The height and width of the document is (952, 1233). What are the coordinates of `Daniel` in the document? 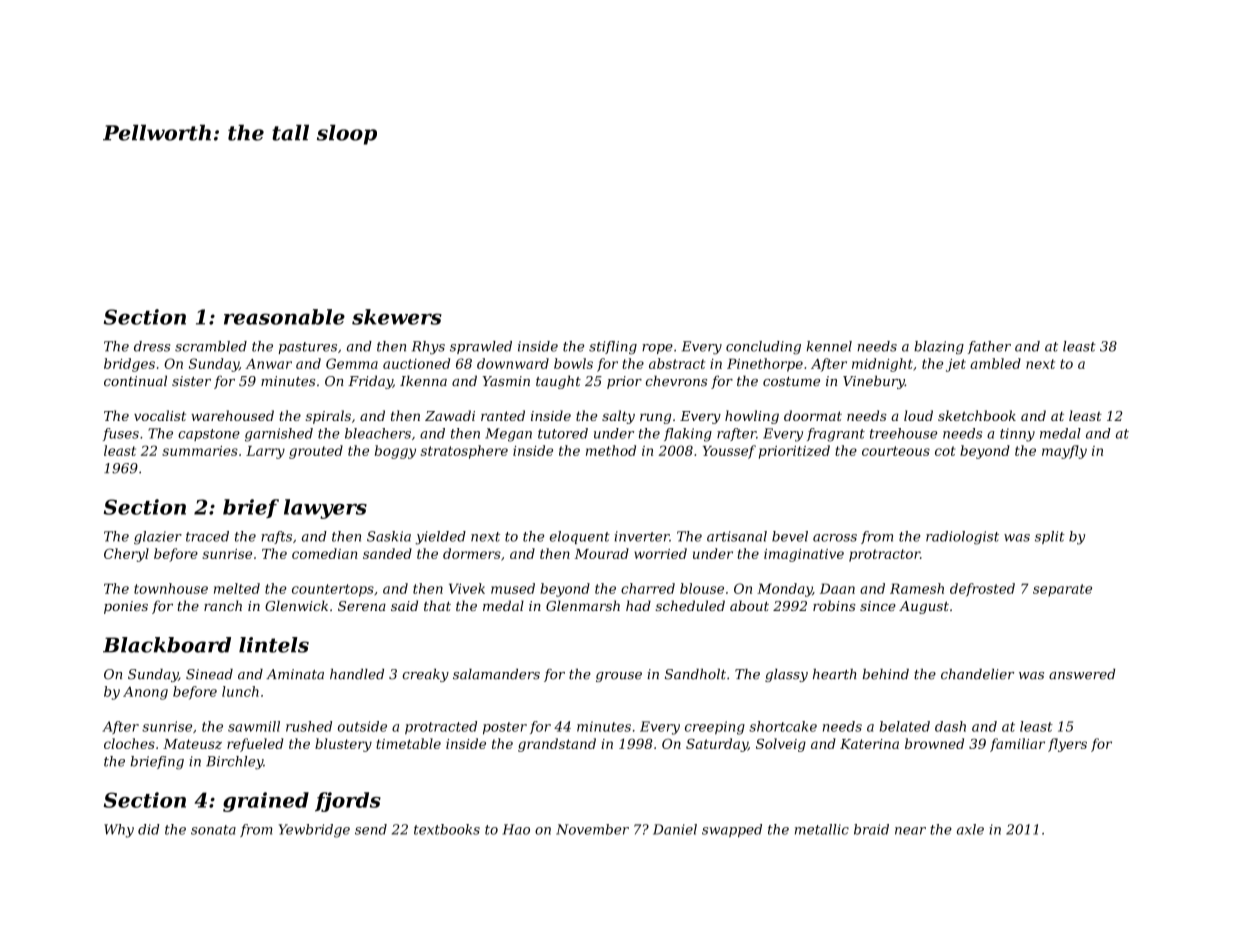 It's located at (675, 829).
